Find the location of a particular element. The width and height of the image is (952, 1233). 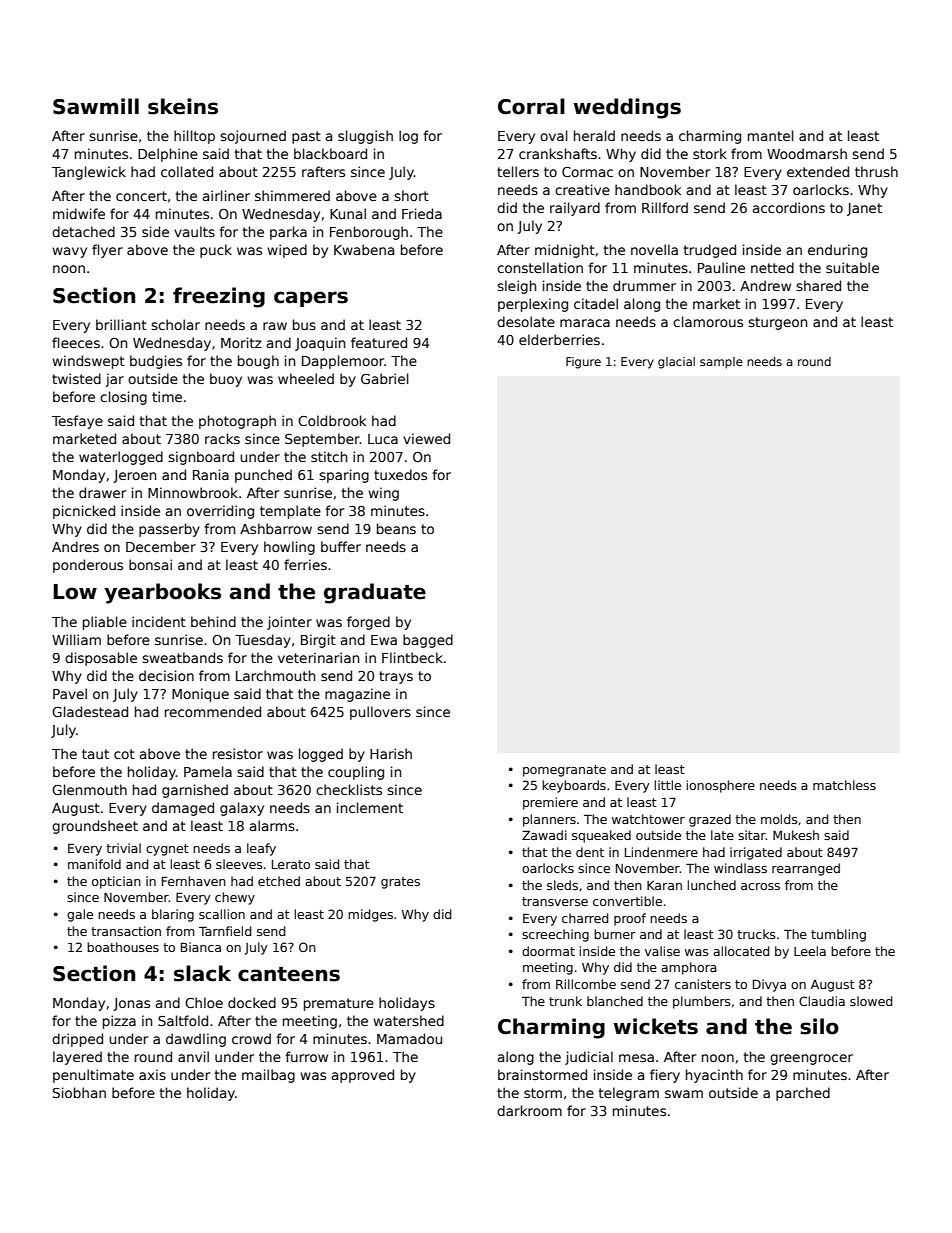

graduate is located at coordinates (375, 593).
